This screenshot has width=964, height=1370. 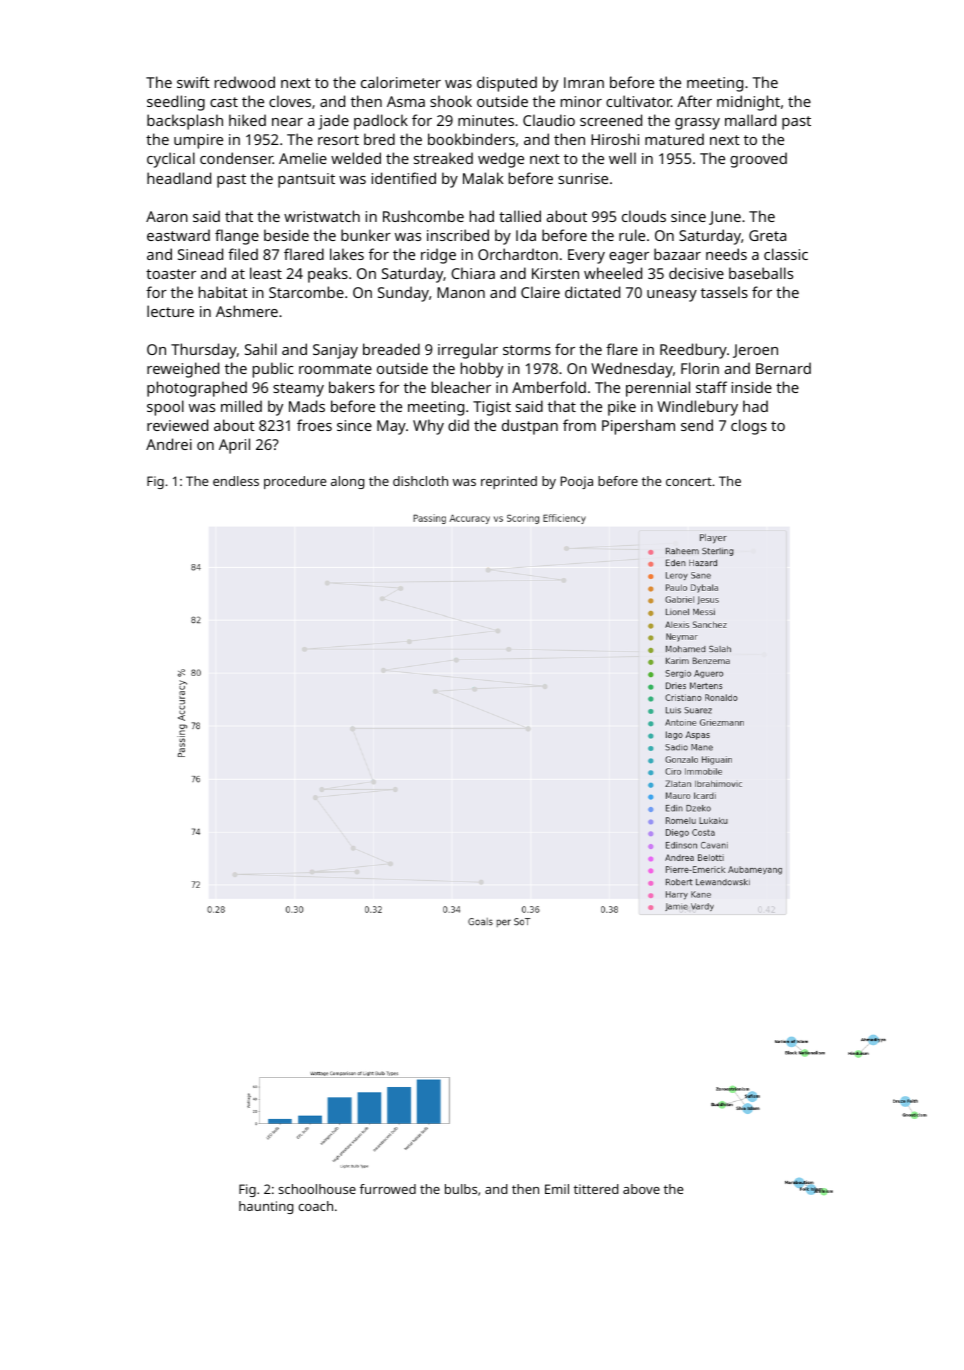 What do you see at coordinates (641, 1189) in the screenshot?
I see `above` at bounding box center [641, 1189].
